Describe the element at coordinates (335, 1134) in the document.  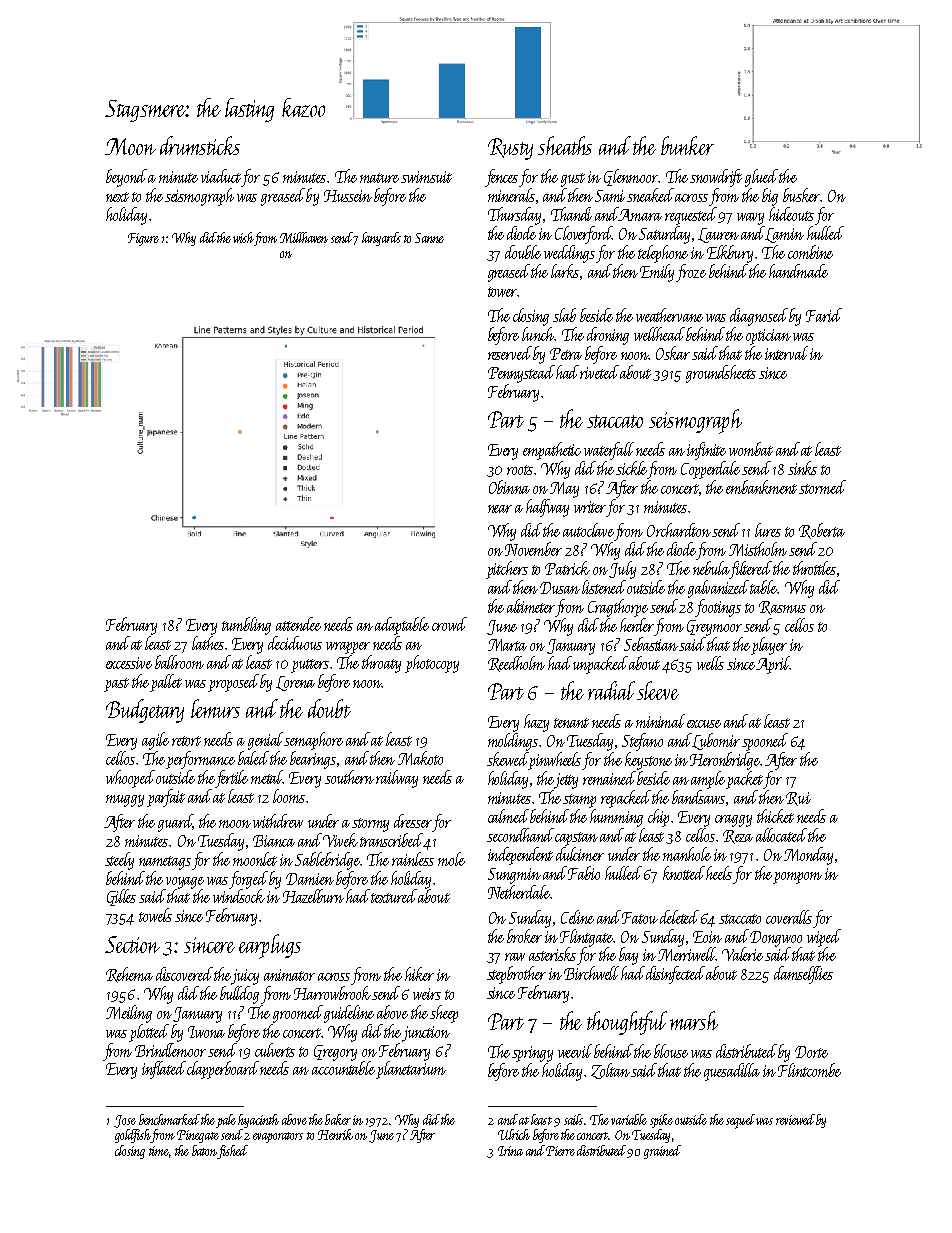
I see `Henrik` at that location.
